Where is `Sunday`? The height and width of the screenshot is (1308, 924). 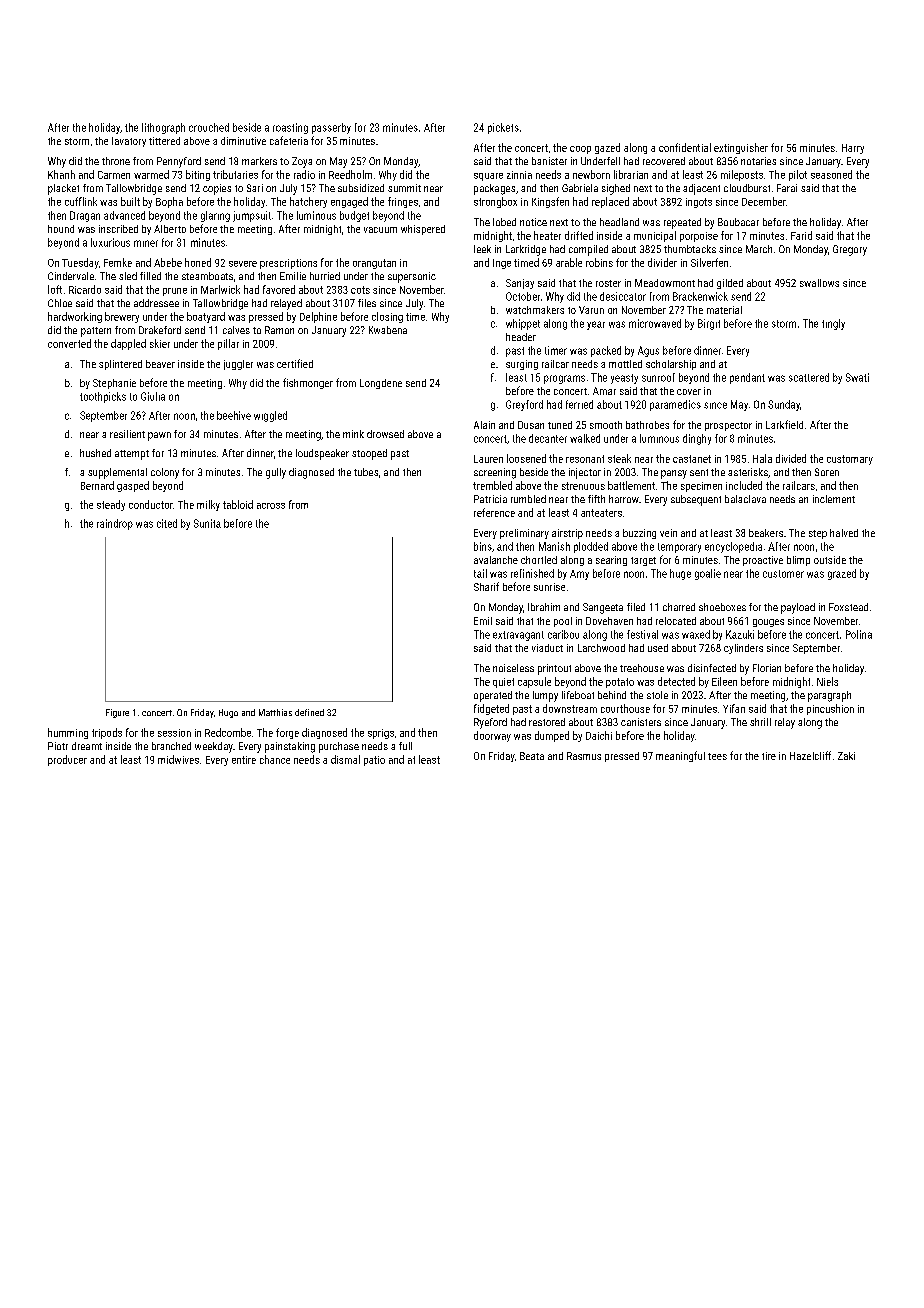
Sunday is located at coordinates (784, 405).
